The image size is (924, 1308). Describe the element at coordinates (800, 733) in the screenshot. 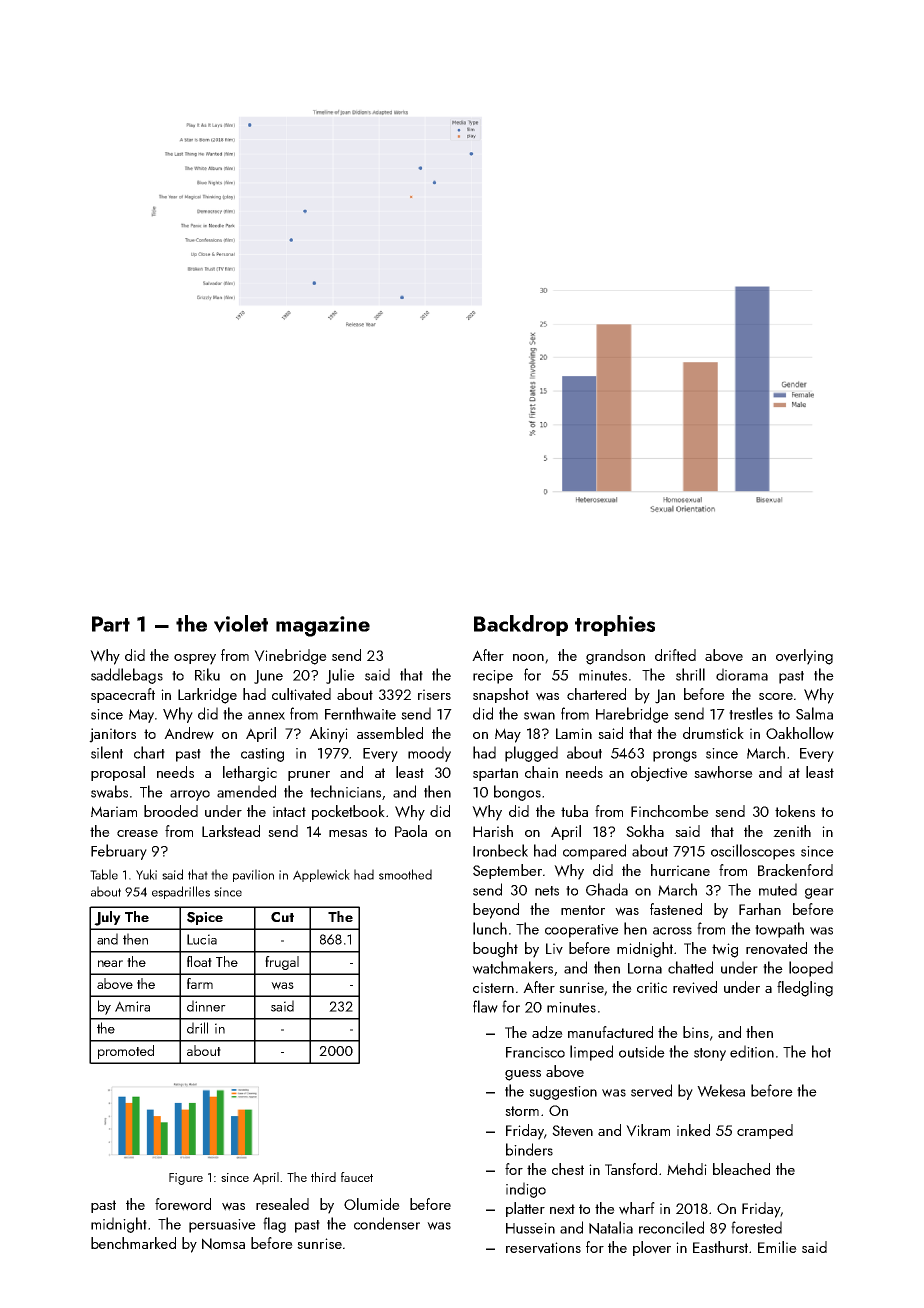

I see `Oakhollow` at that location.
